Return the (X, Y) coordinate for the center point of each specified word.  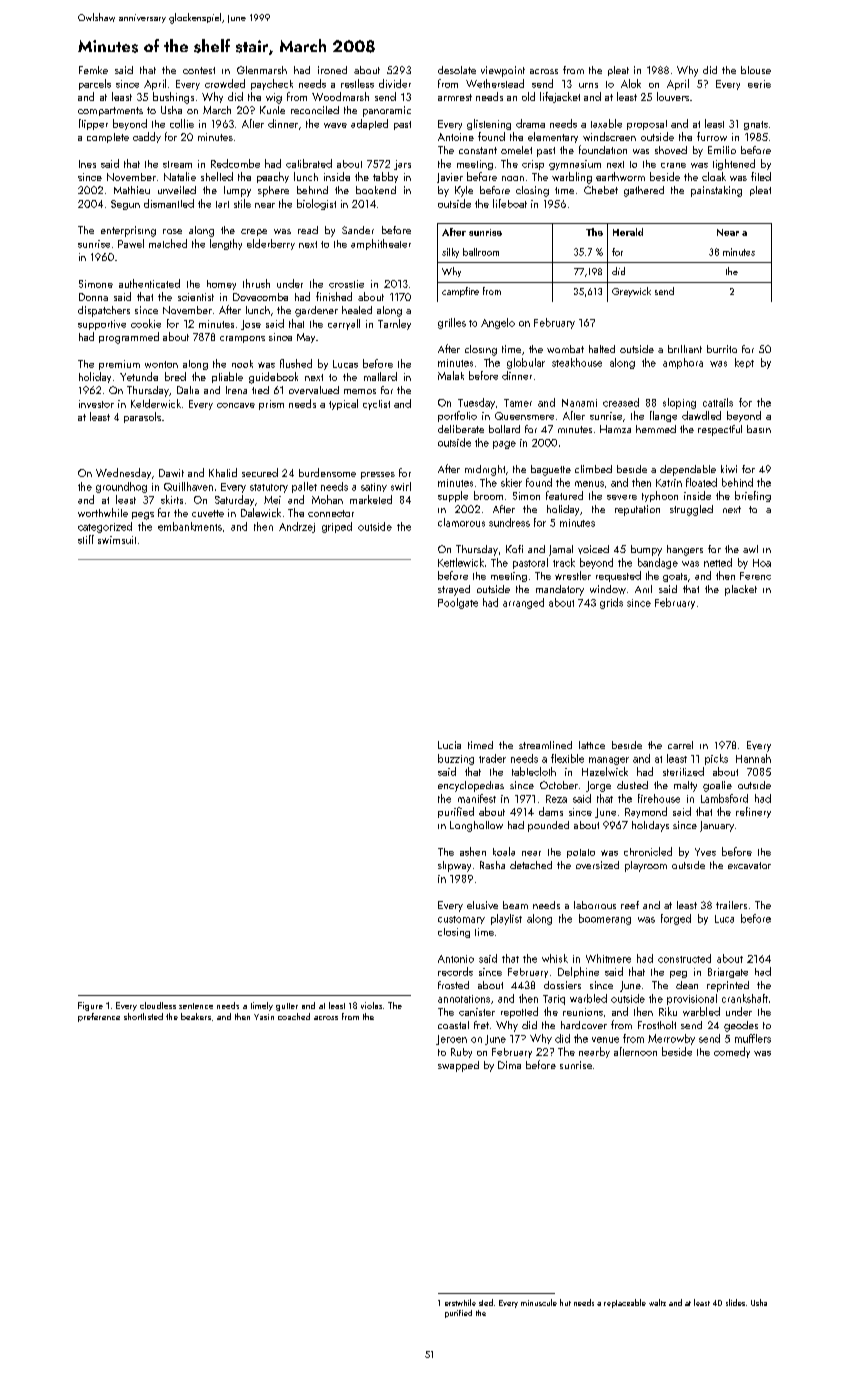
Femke (93, 70)
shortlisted (143, 1016)
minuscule (539, 1302)
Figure (90, 1006)
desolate (457, 70)
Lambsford (724, 798)
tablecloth (534, 771)
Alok (631, 83)
